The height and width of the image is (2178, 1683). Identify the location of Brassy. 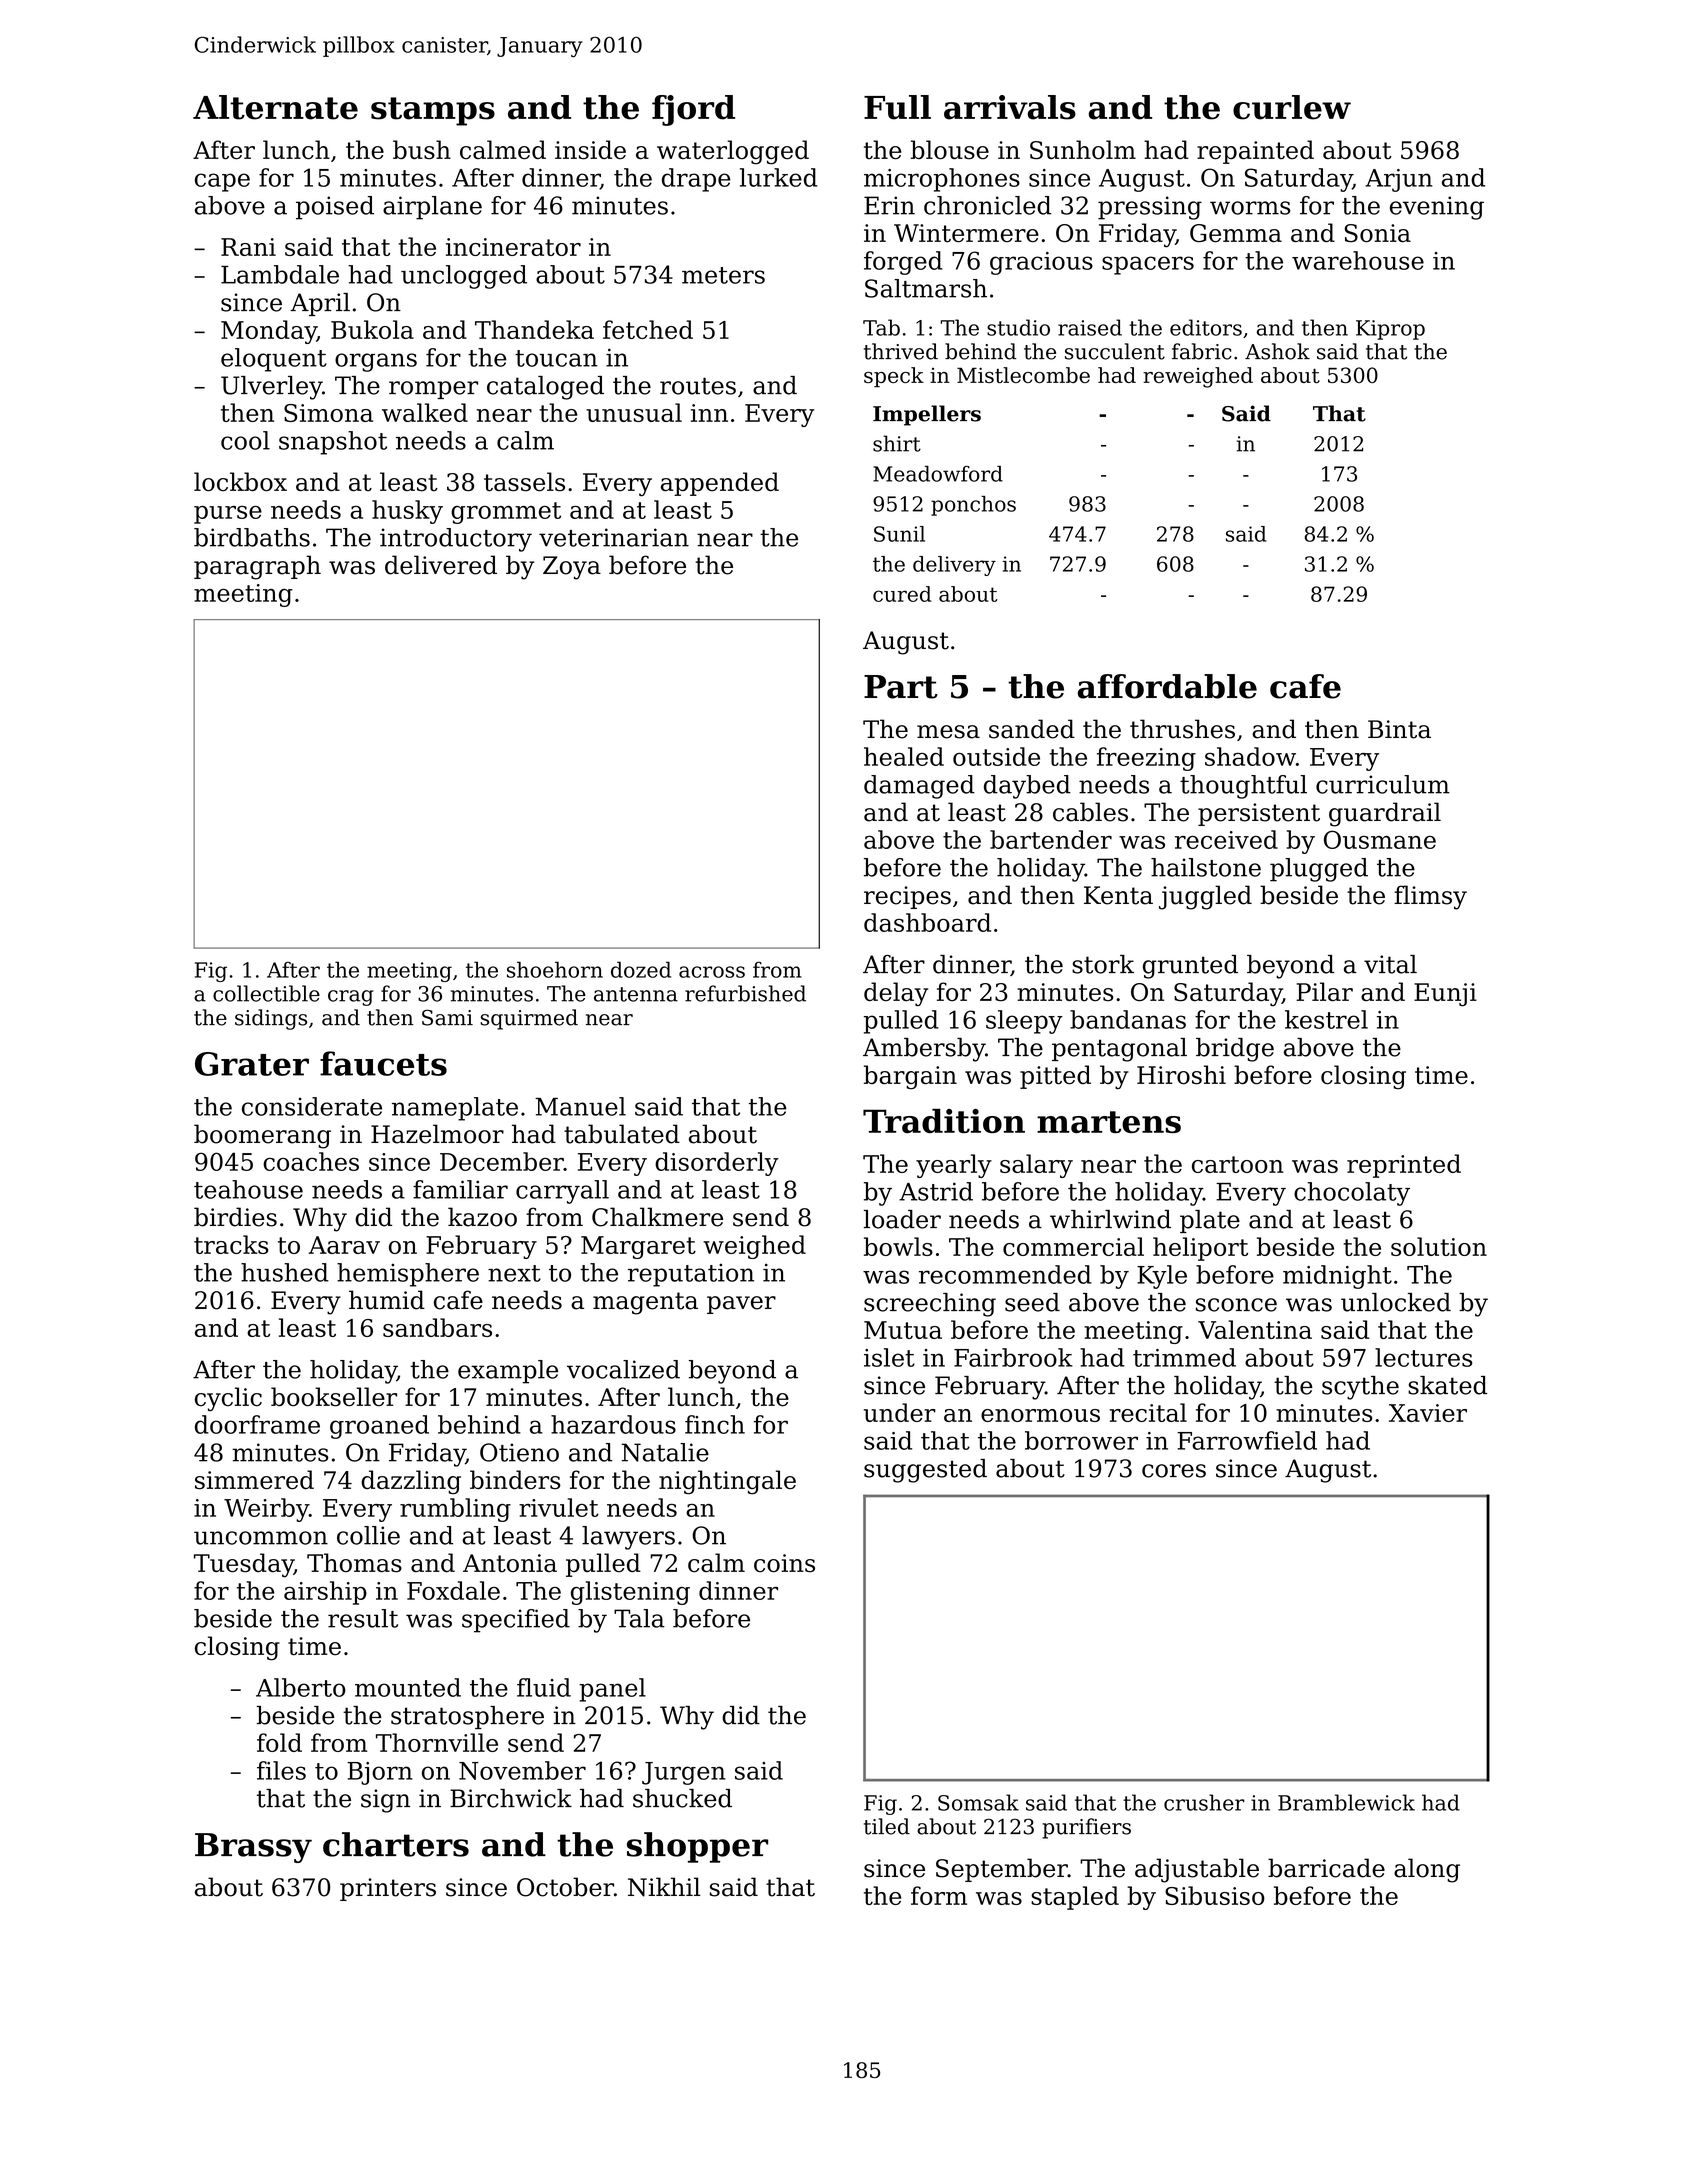
(253, 1848).
